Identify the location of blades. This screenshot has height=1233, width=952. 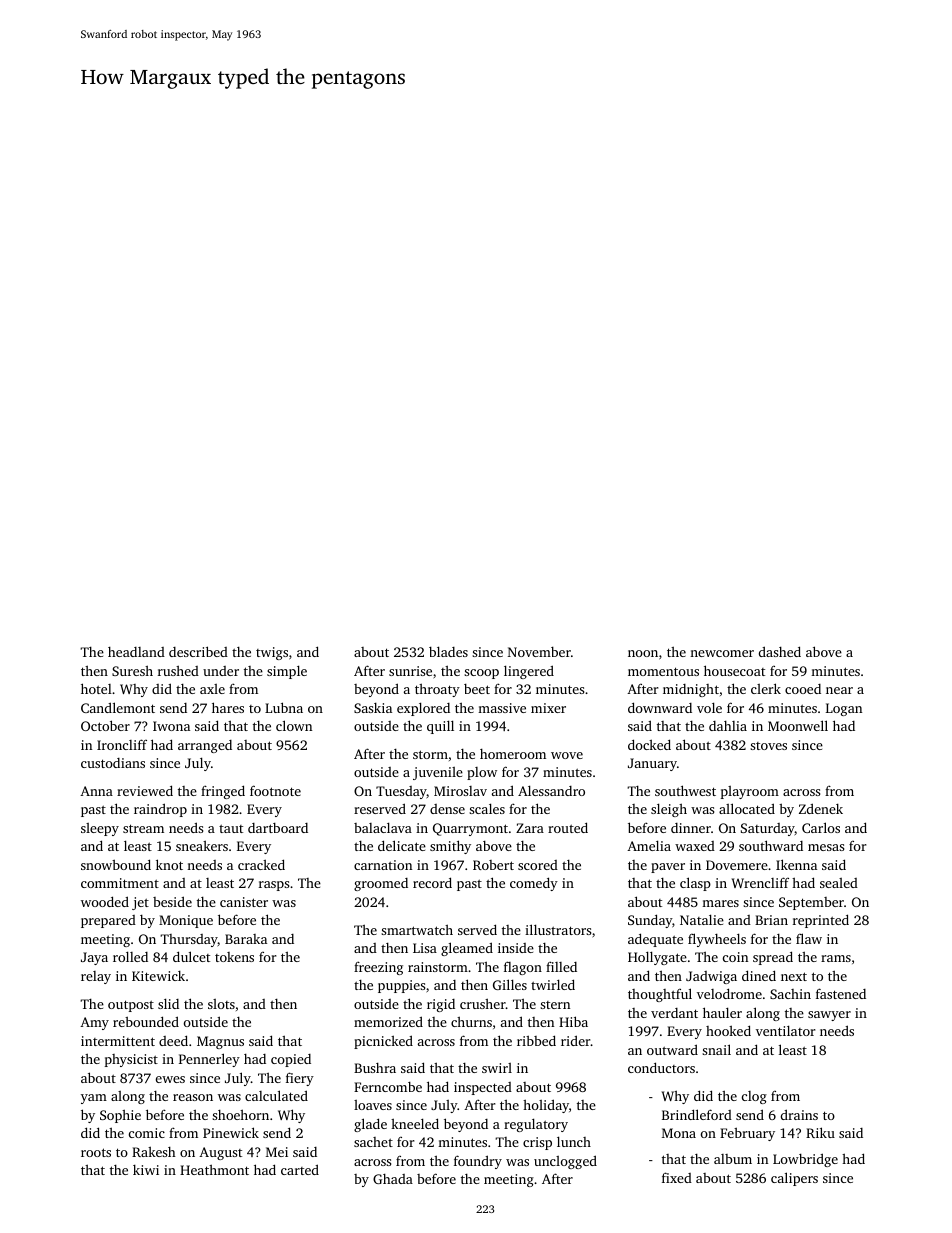
(448, 651).
